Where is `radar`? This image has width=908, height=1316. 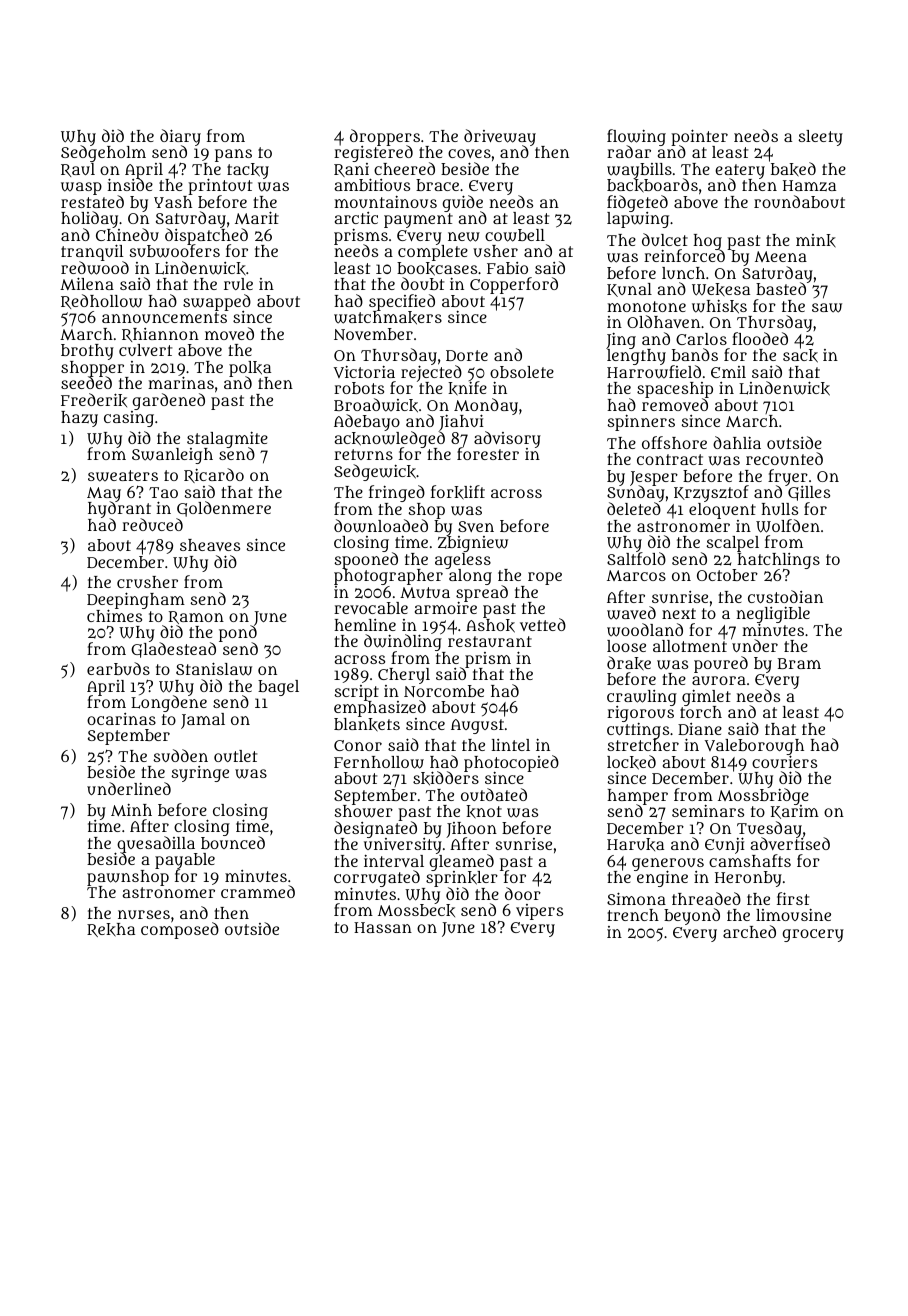
radar is located at coordinates (629, 151).
